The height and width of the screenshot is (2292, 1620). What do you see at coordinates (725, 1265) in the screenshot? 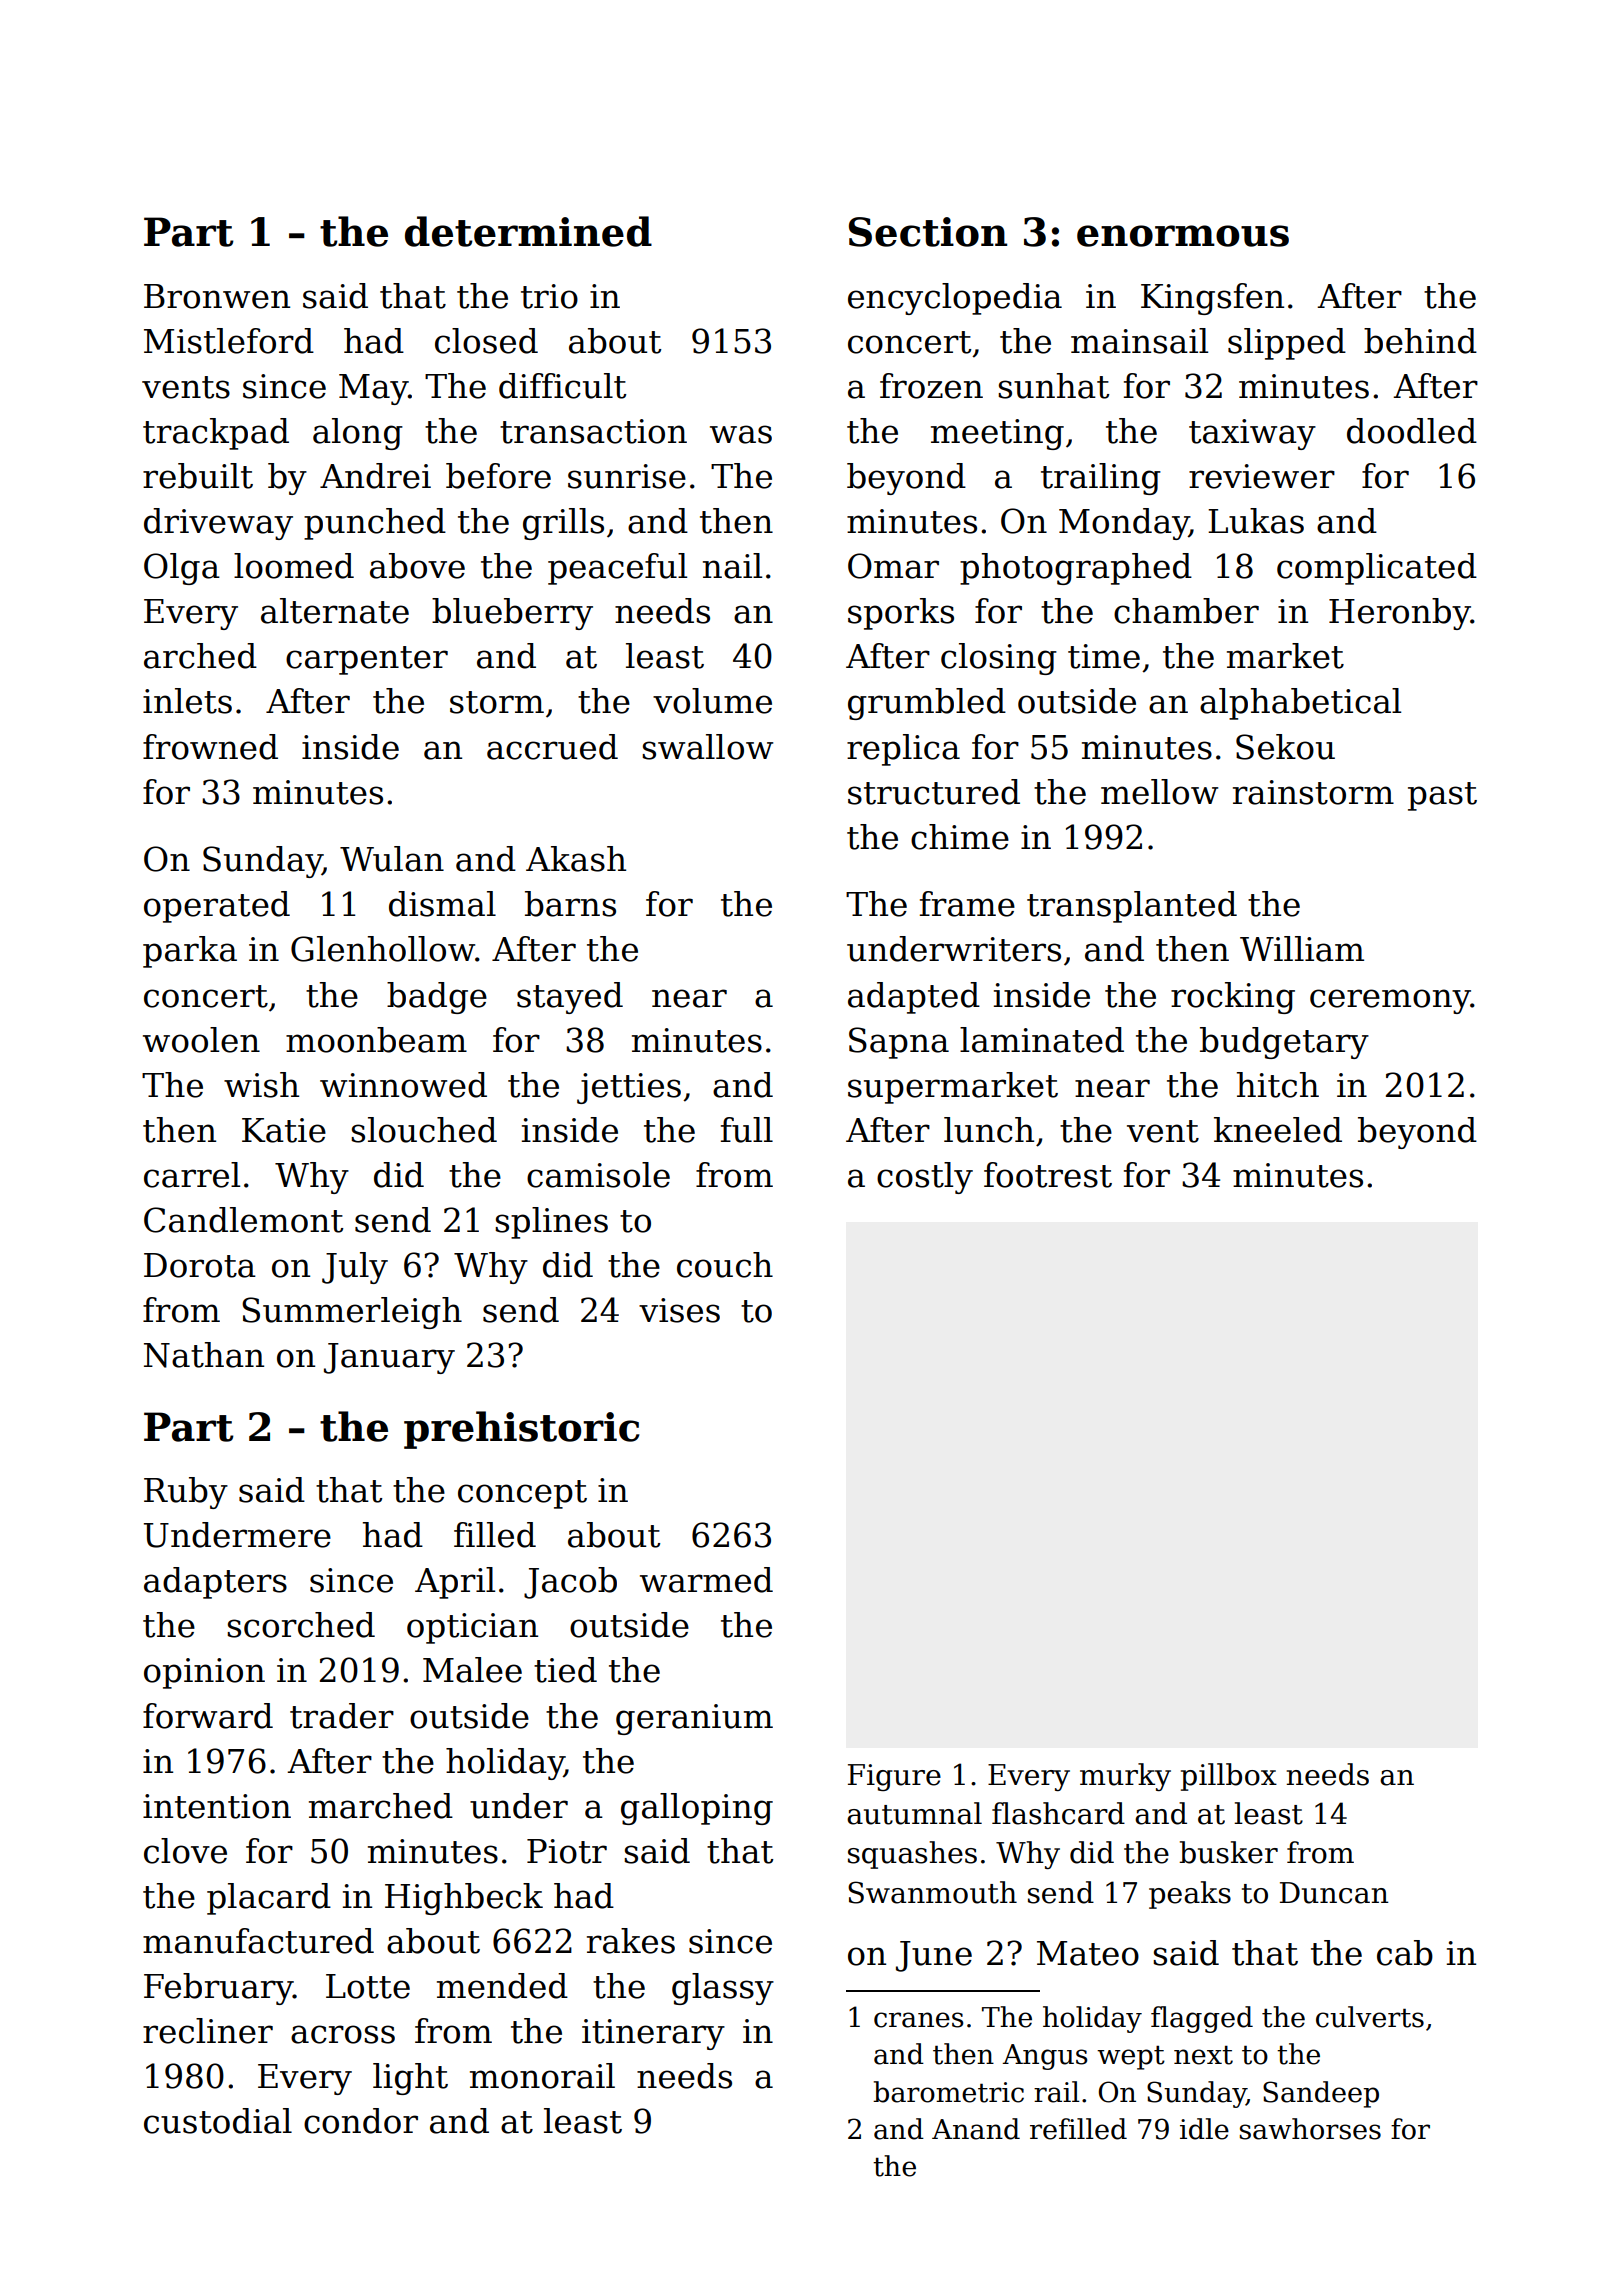
I see `couch` at bounding box center [725, 1265].
